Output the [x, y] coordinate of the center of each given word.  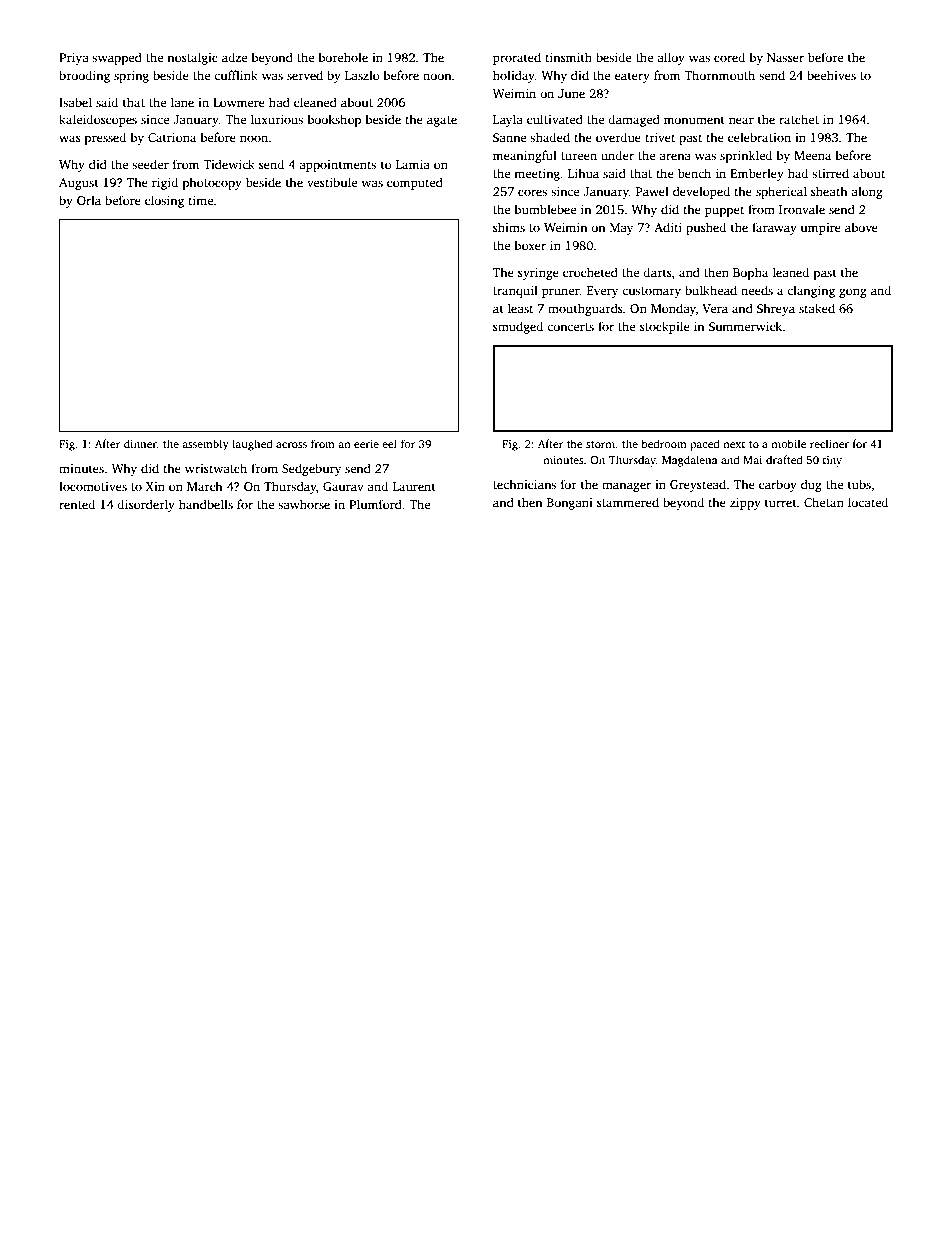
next [734, 444]
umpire [820, 229]
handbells [206, 504]
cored [729, 57]
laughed [252, 445]
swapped [117, 58]
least [520, 308]
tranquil [515, 291]
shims [509, 227]
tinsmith [568, 57]
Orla [89, 200]
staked [817, 308]
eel [389, 443]
